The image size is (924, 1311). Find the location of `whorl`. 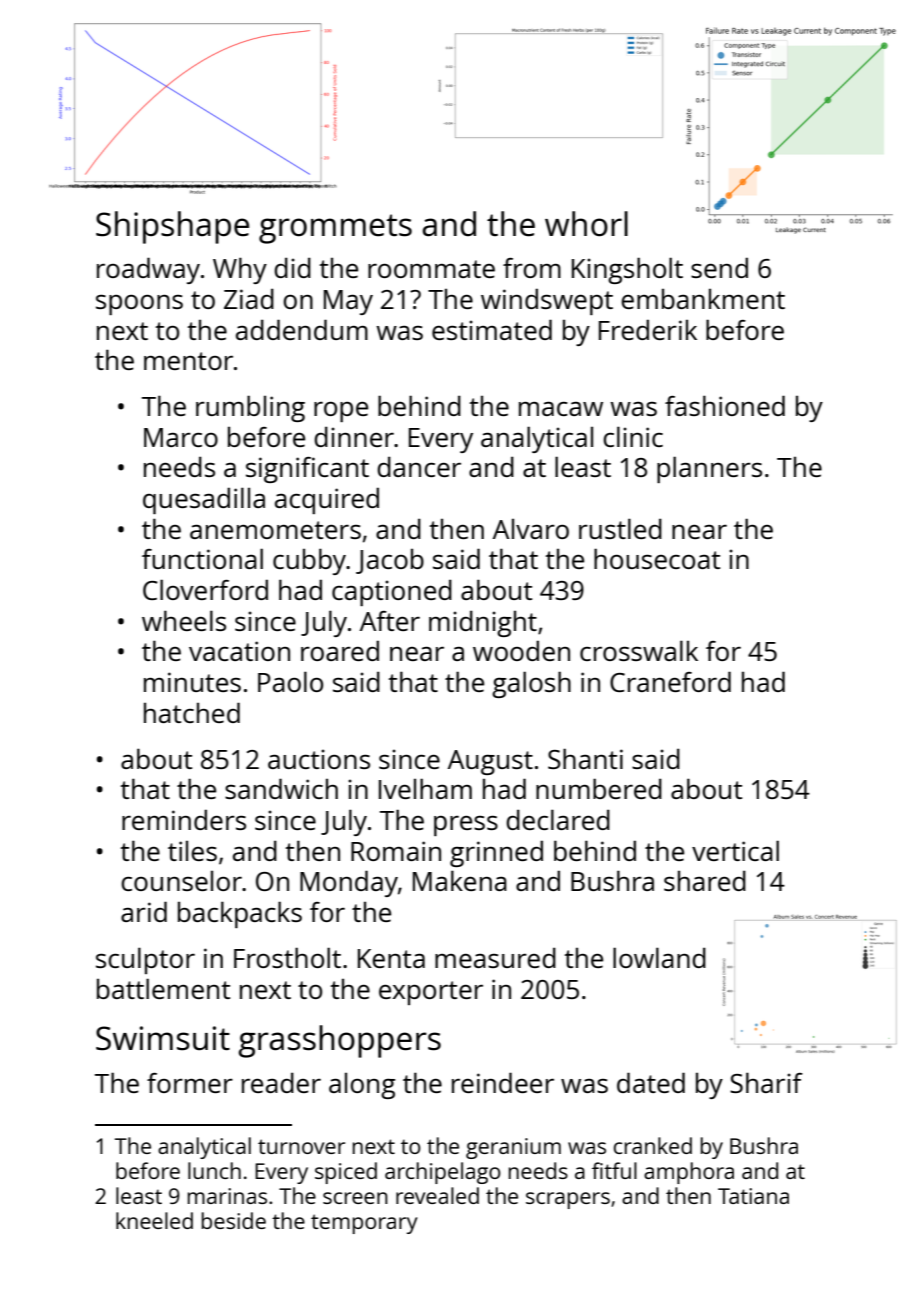

whorl is located at coordinates (586, 224).
